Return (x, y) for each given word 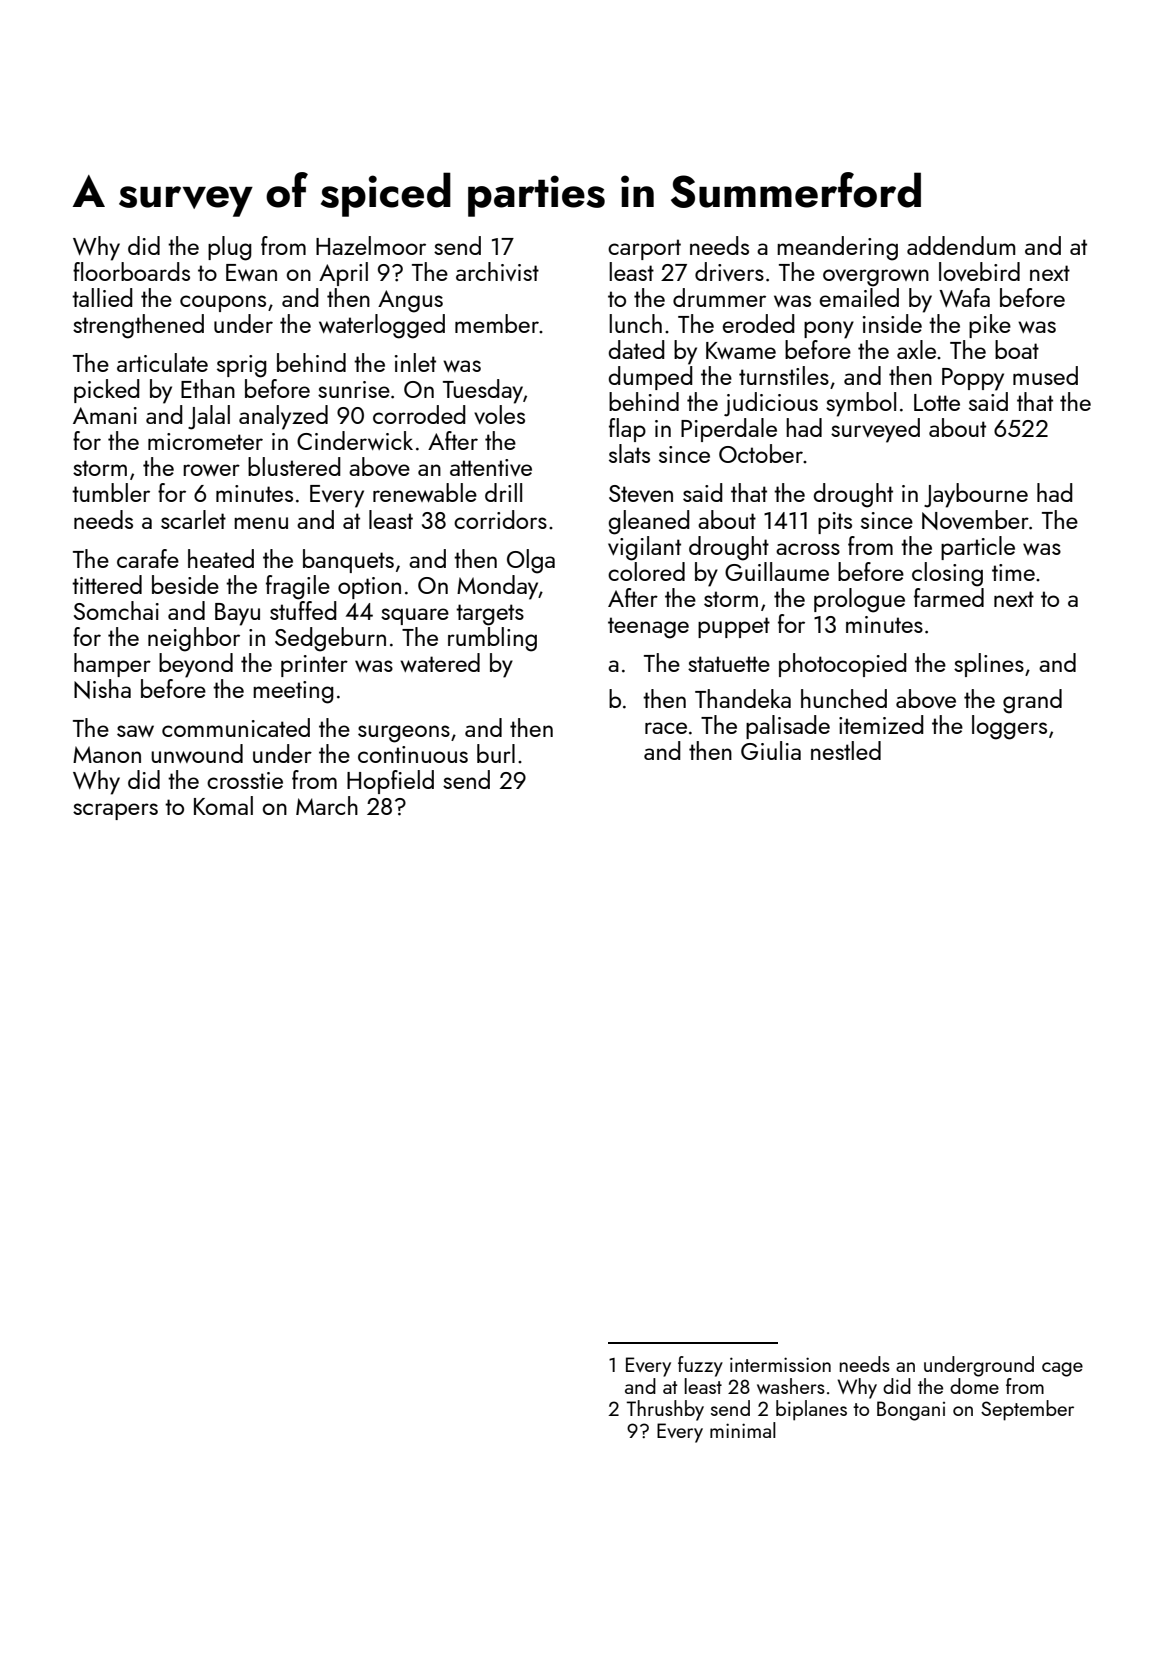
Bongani (911, 1411)
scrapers (115, 811)
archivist (497, 271)
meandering (837, 248)
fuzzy (700, 1366)
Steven (641, 493)
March (327, 805)
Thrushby (665, 1410)
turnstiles (784, 375)
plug (230, 248)
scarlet (193, 519)
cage (1062, 1369)
